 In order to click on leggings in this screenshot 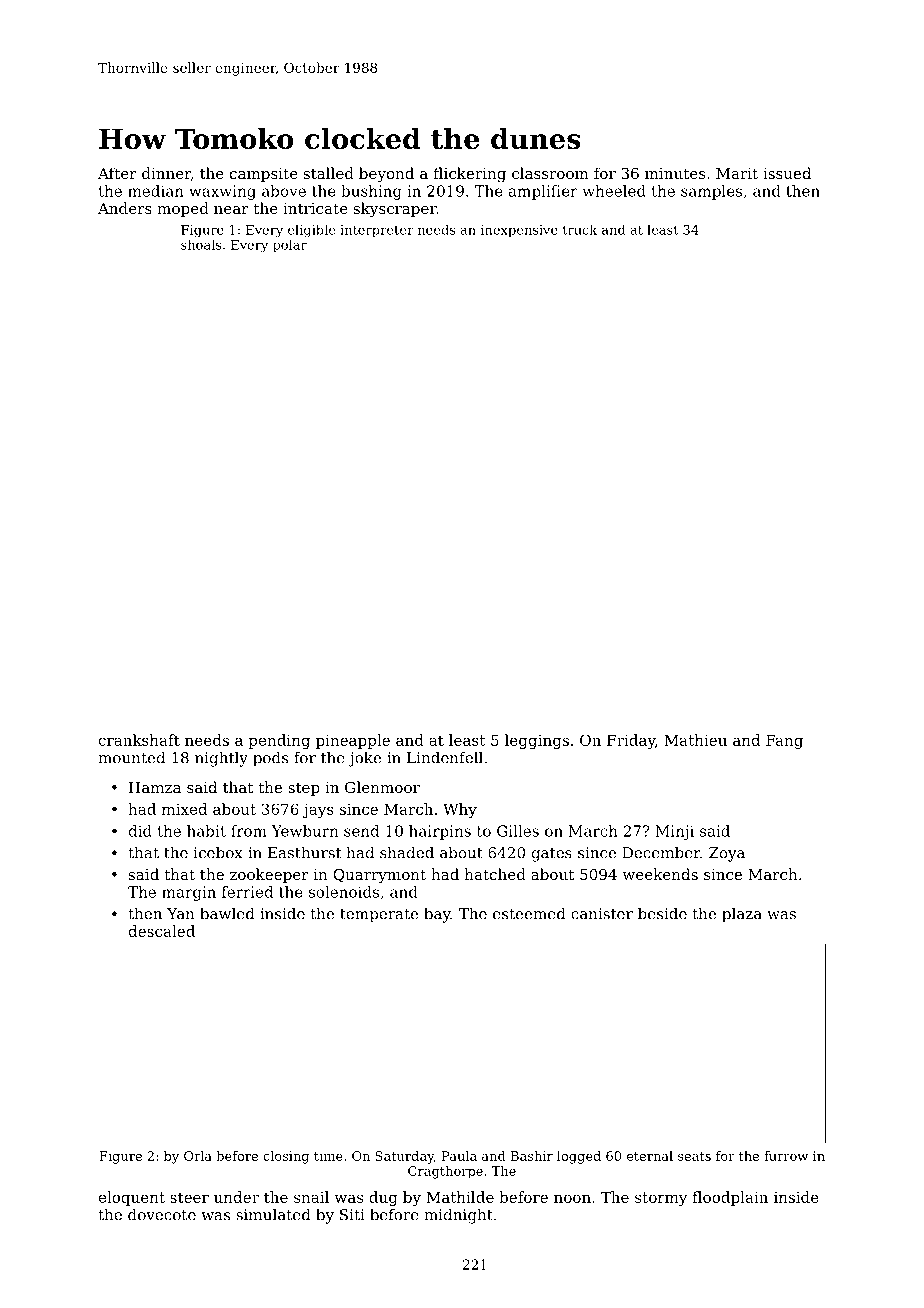, I will do `click(537, 741)`.
